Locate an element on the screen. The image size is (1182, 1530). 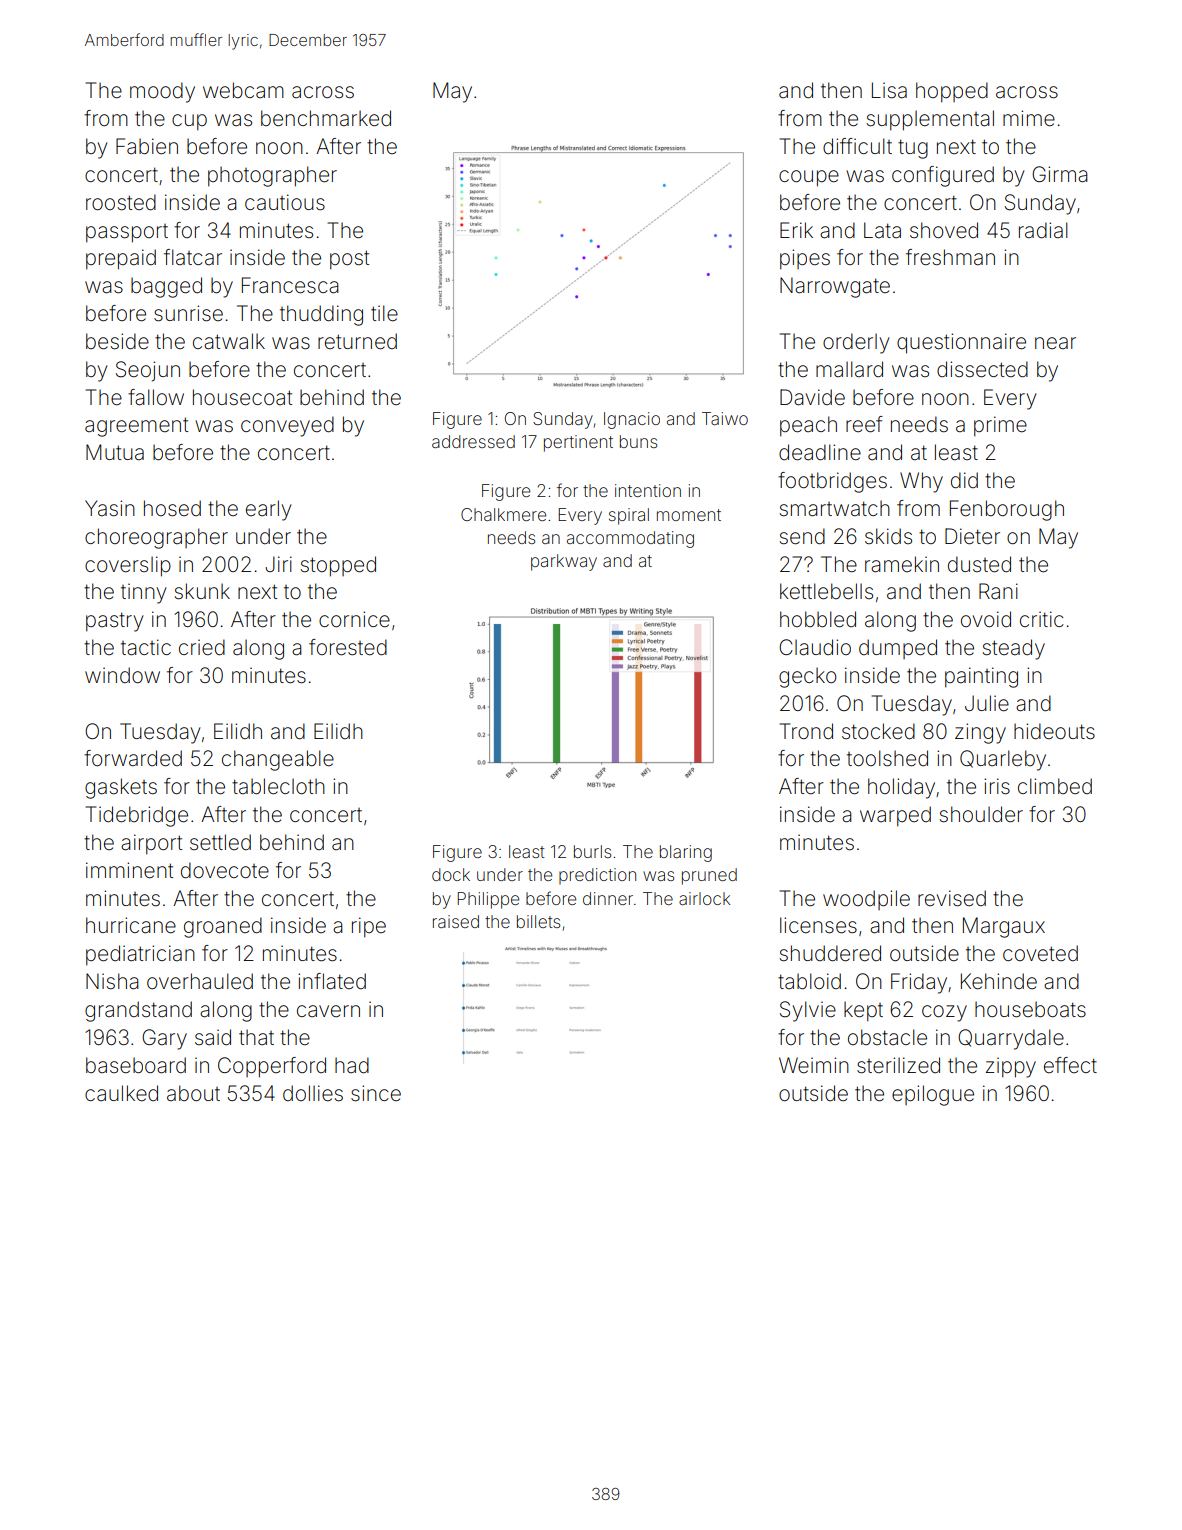
difficult is located at coordinates (857, 146).
